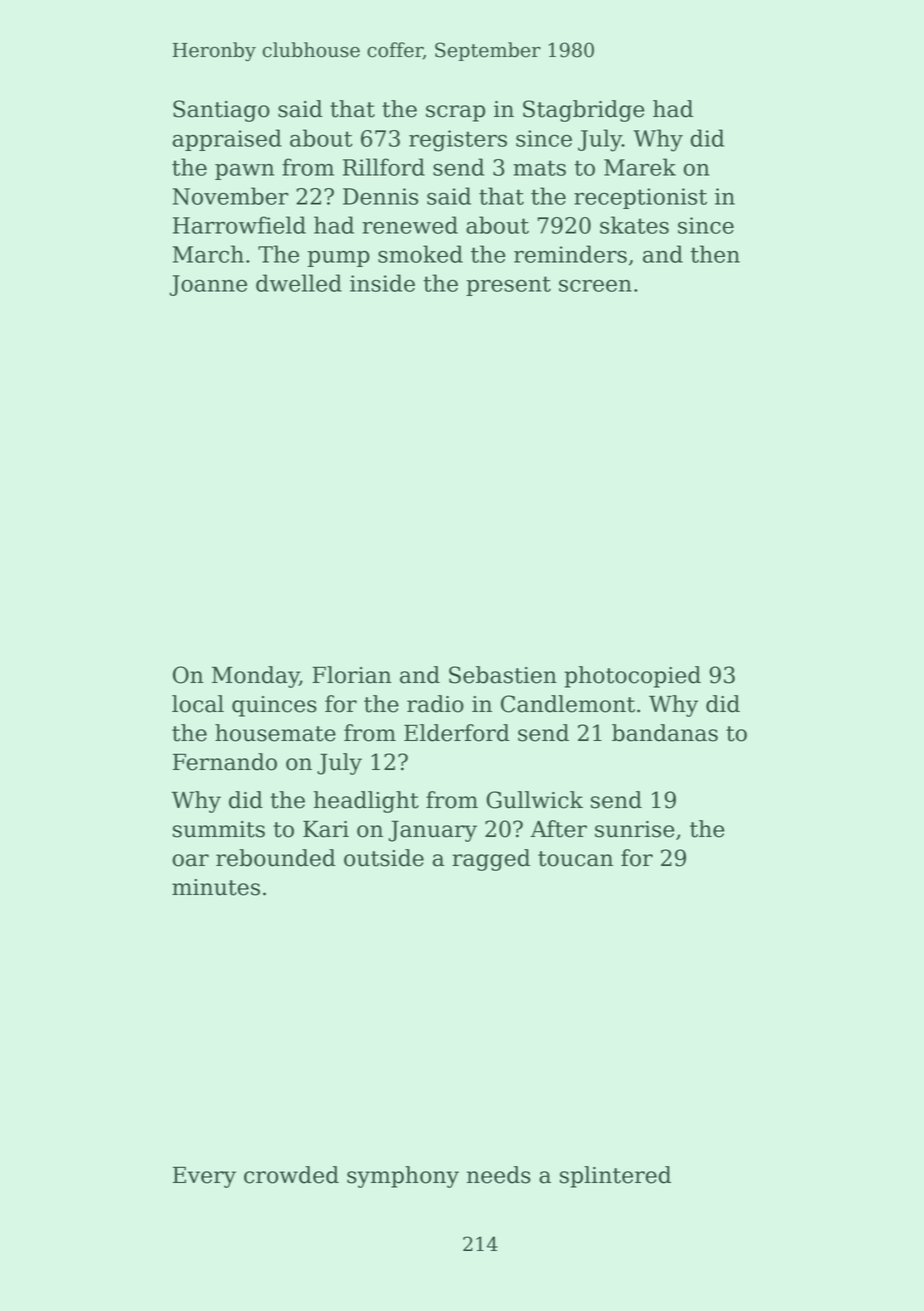 This screenshot has height=1311, width=924. Describe the element at coordinates (615, 1177) in the screenshot. I see `splintered` at that location.
